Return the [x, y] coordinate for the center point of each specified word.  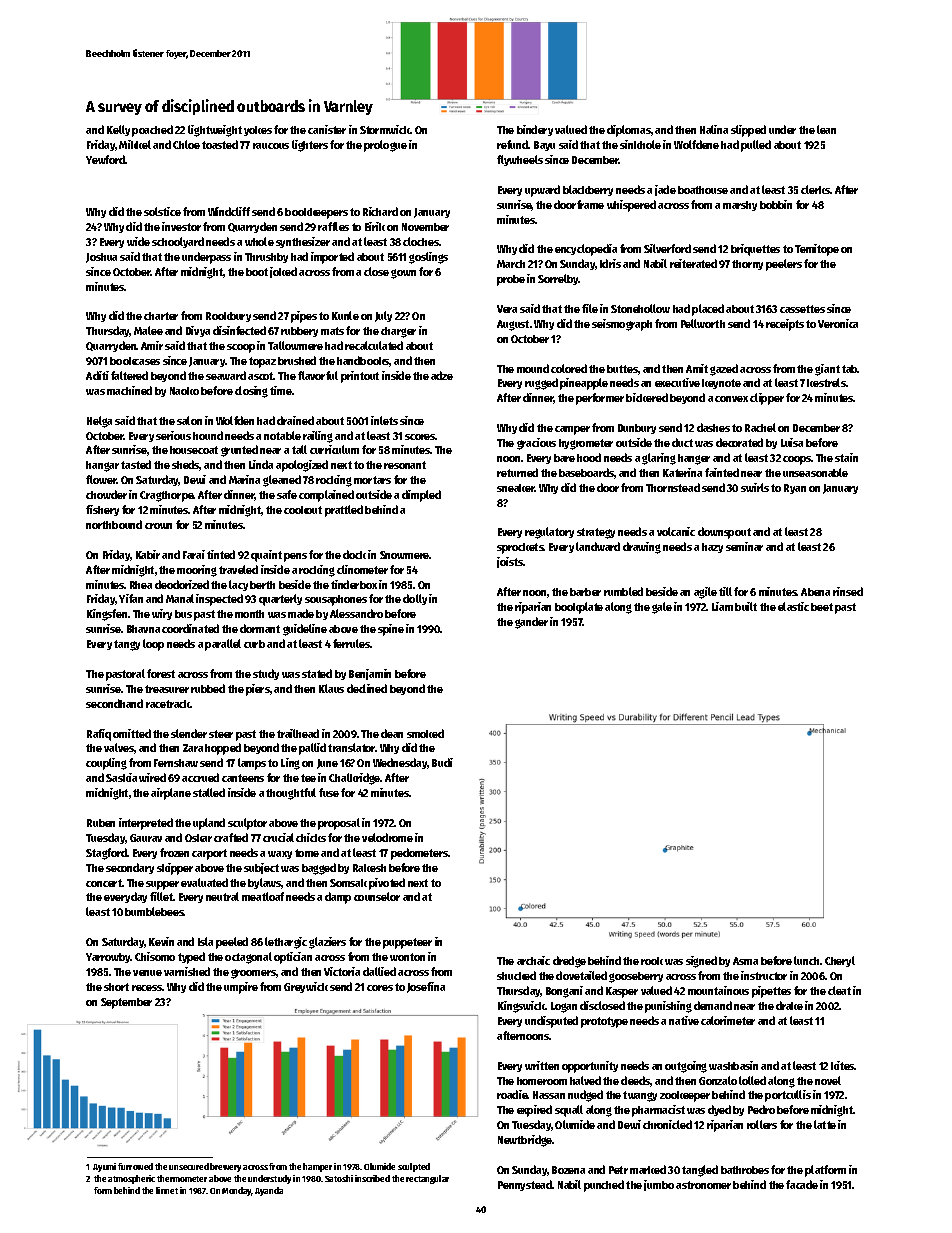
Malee [148, 330]
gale [662, 608]
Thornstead [673, 487]
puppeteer [407, 943]
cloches [421, 241]
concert [104, 883]
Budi [442, 762]
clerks [815, 189]
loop [153, 645]
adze [442, 375]
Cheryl [840, 961]
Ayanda [269, 1191]
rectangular [427, 1179]
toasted [220, 144]
